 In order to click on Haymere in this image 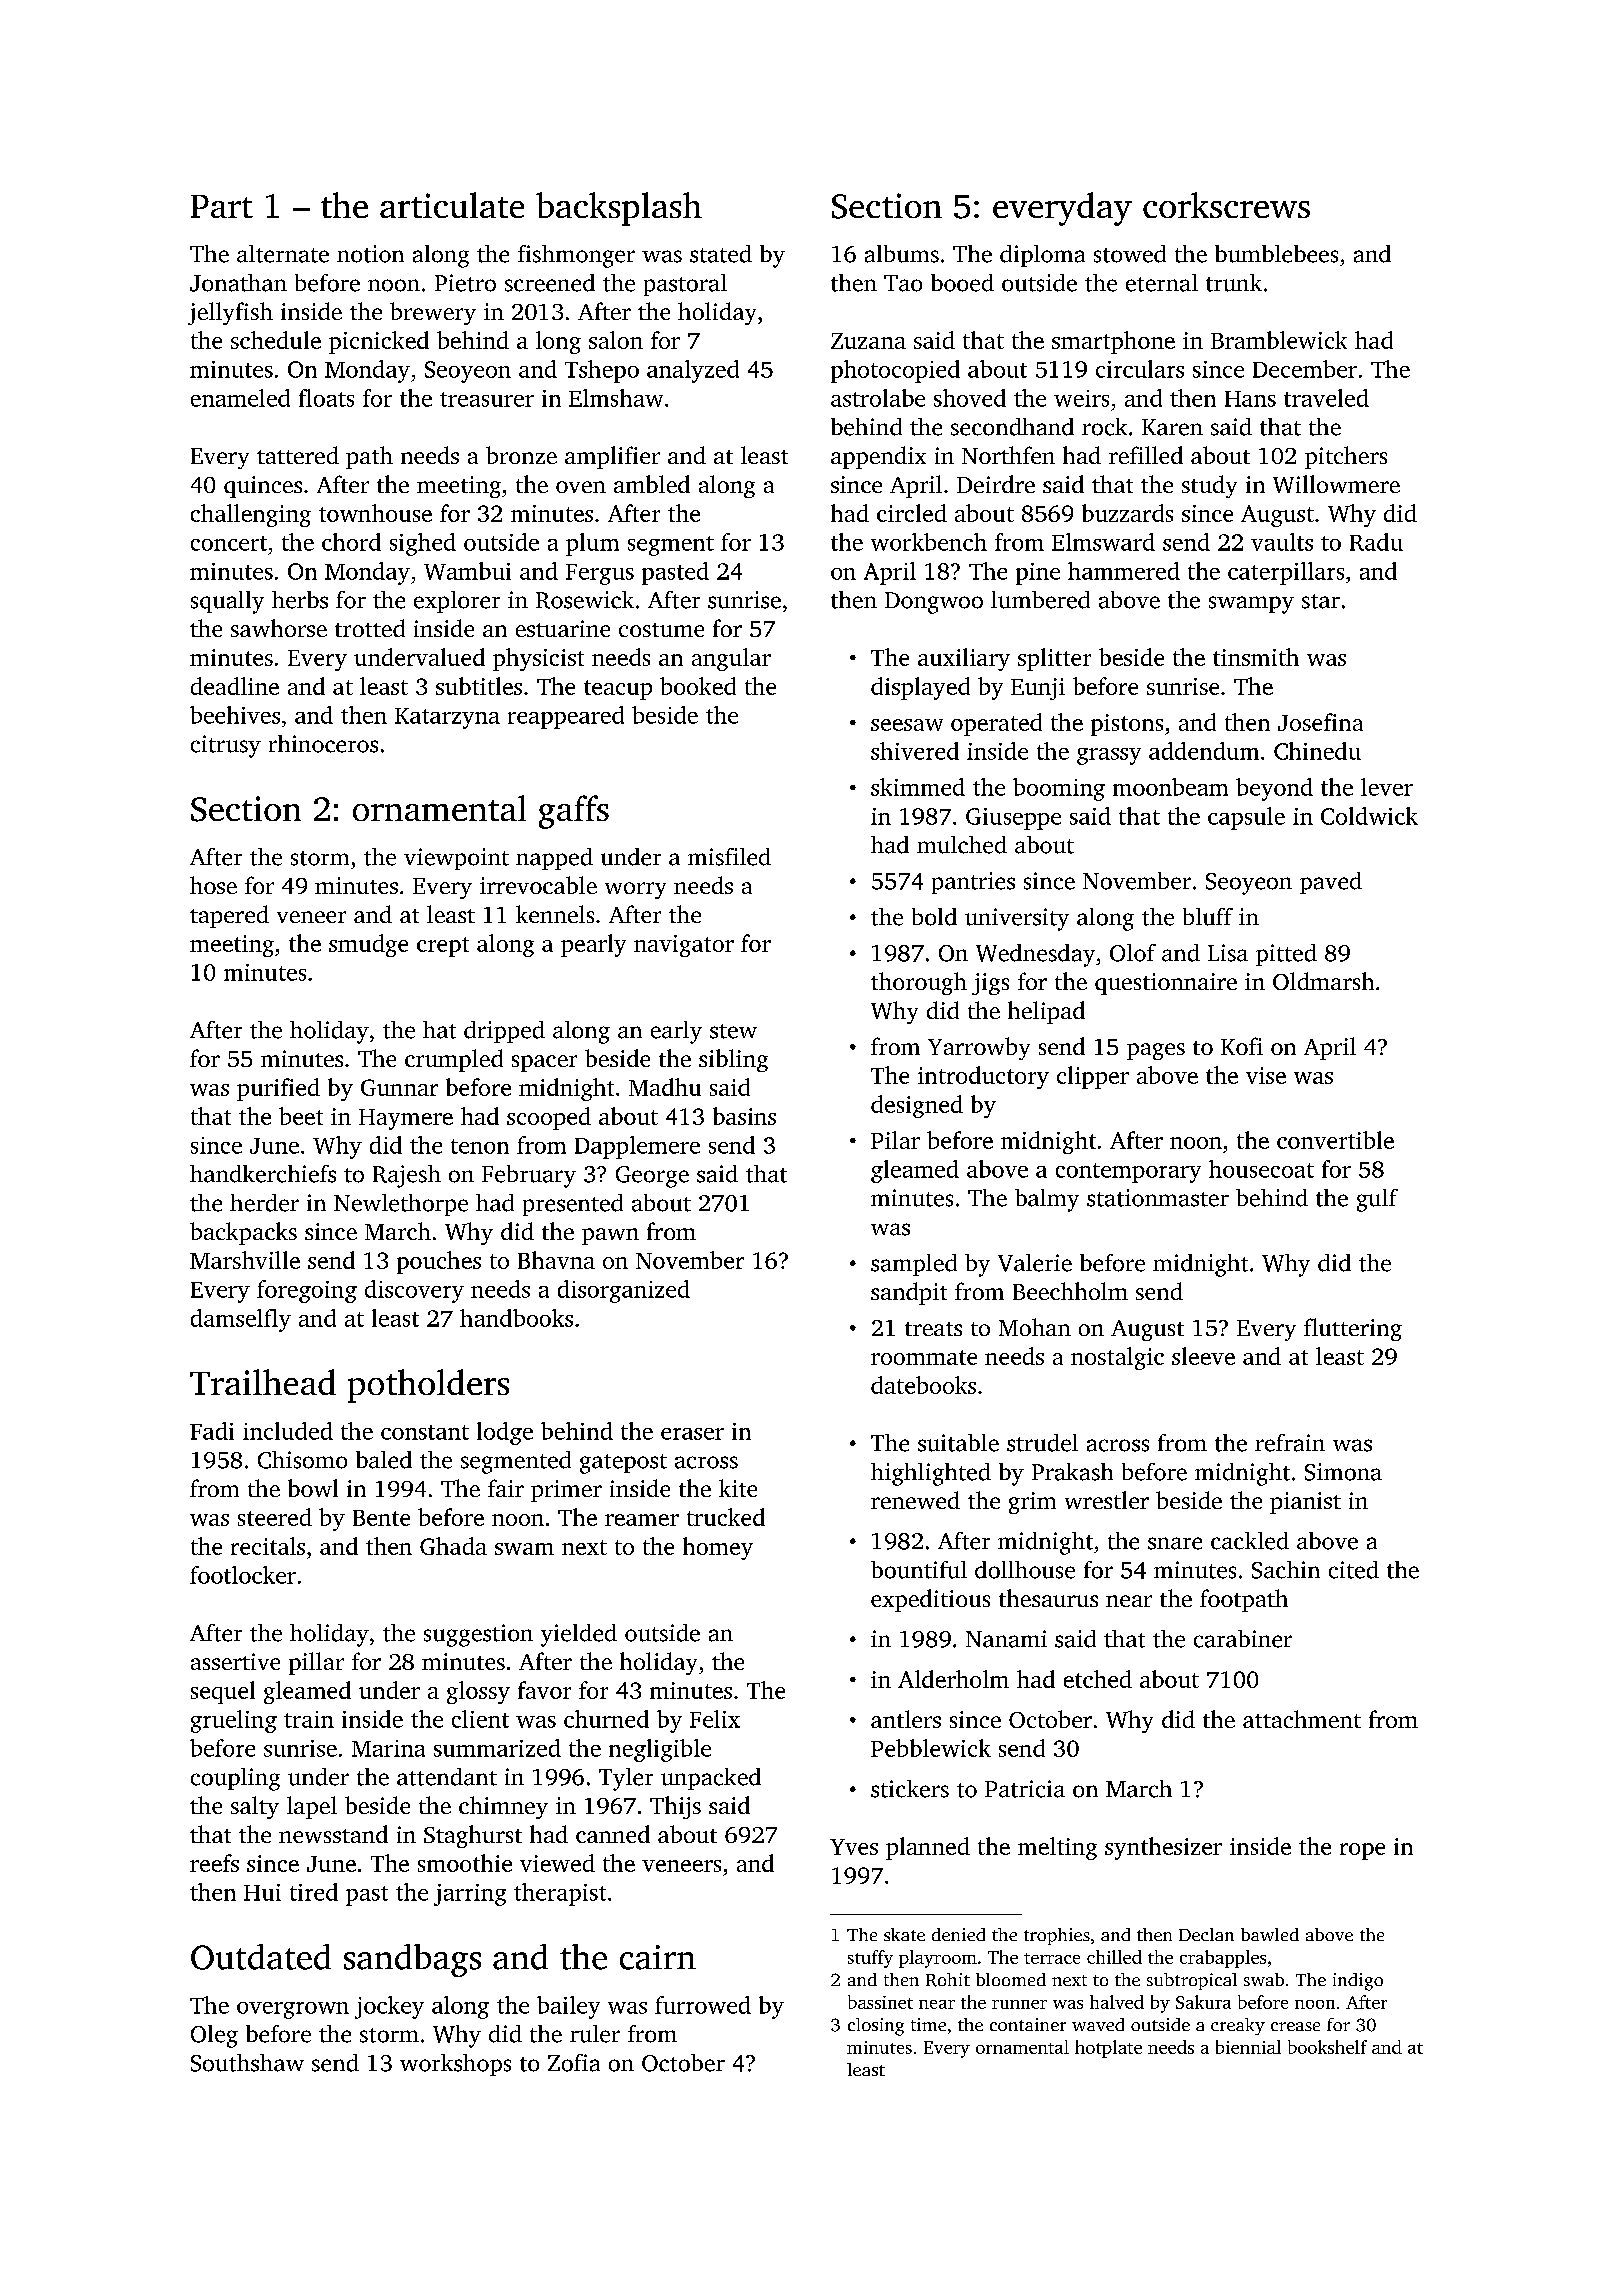, I will do `click(406, 1119)`.
